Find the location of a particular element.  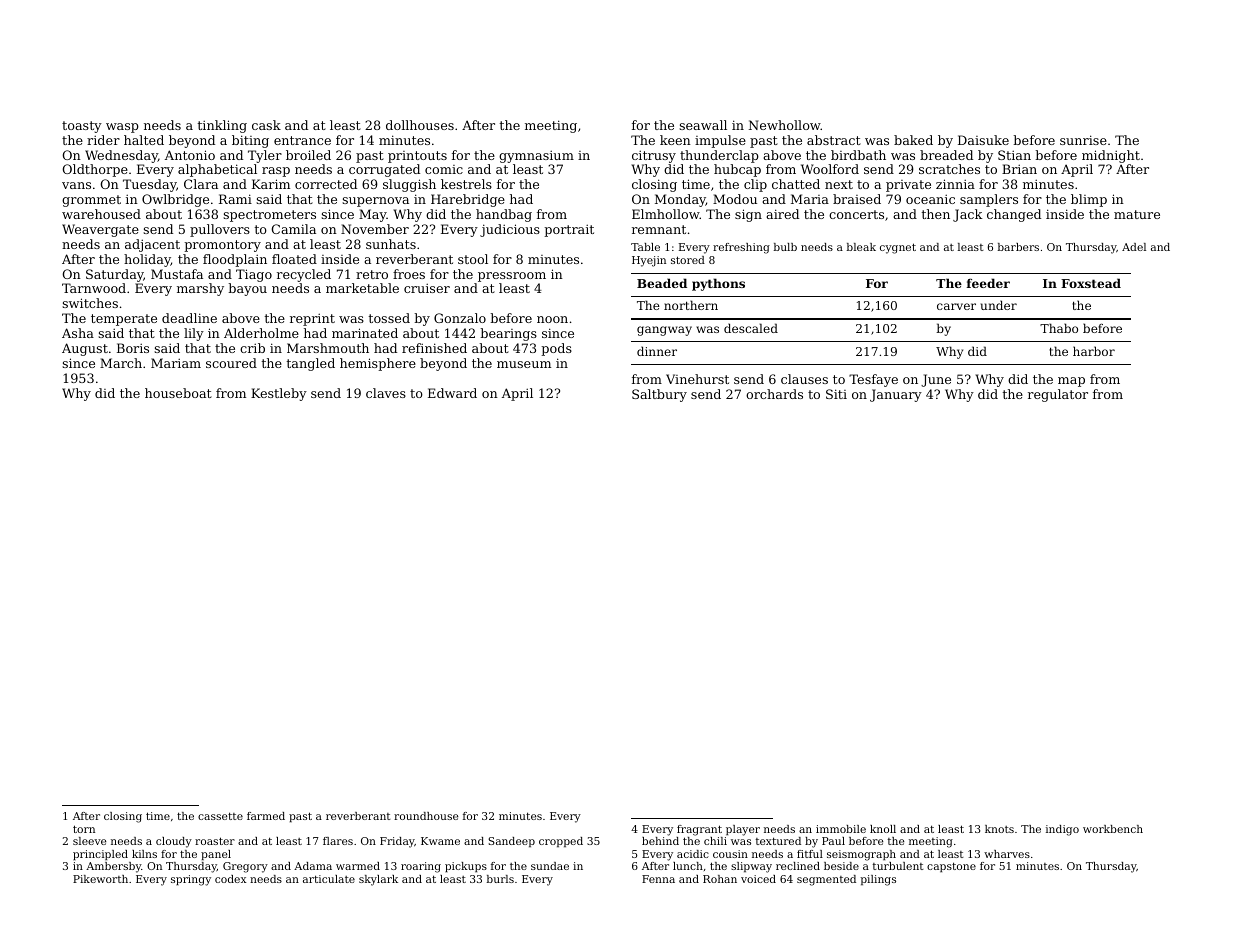

torn is located at coordinates (84, 829).
